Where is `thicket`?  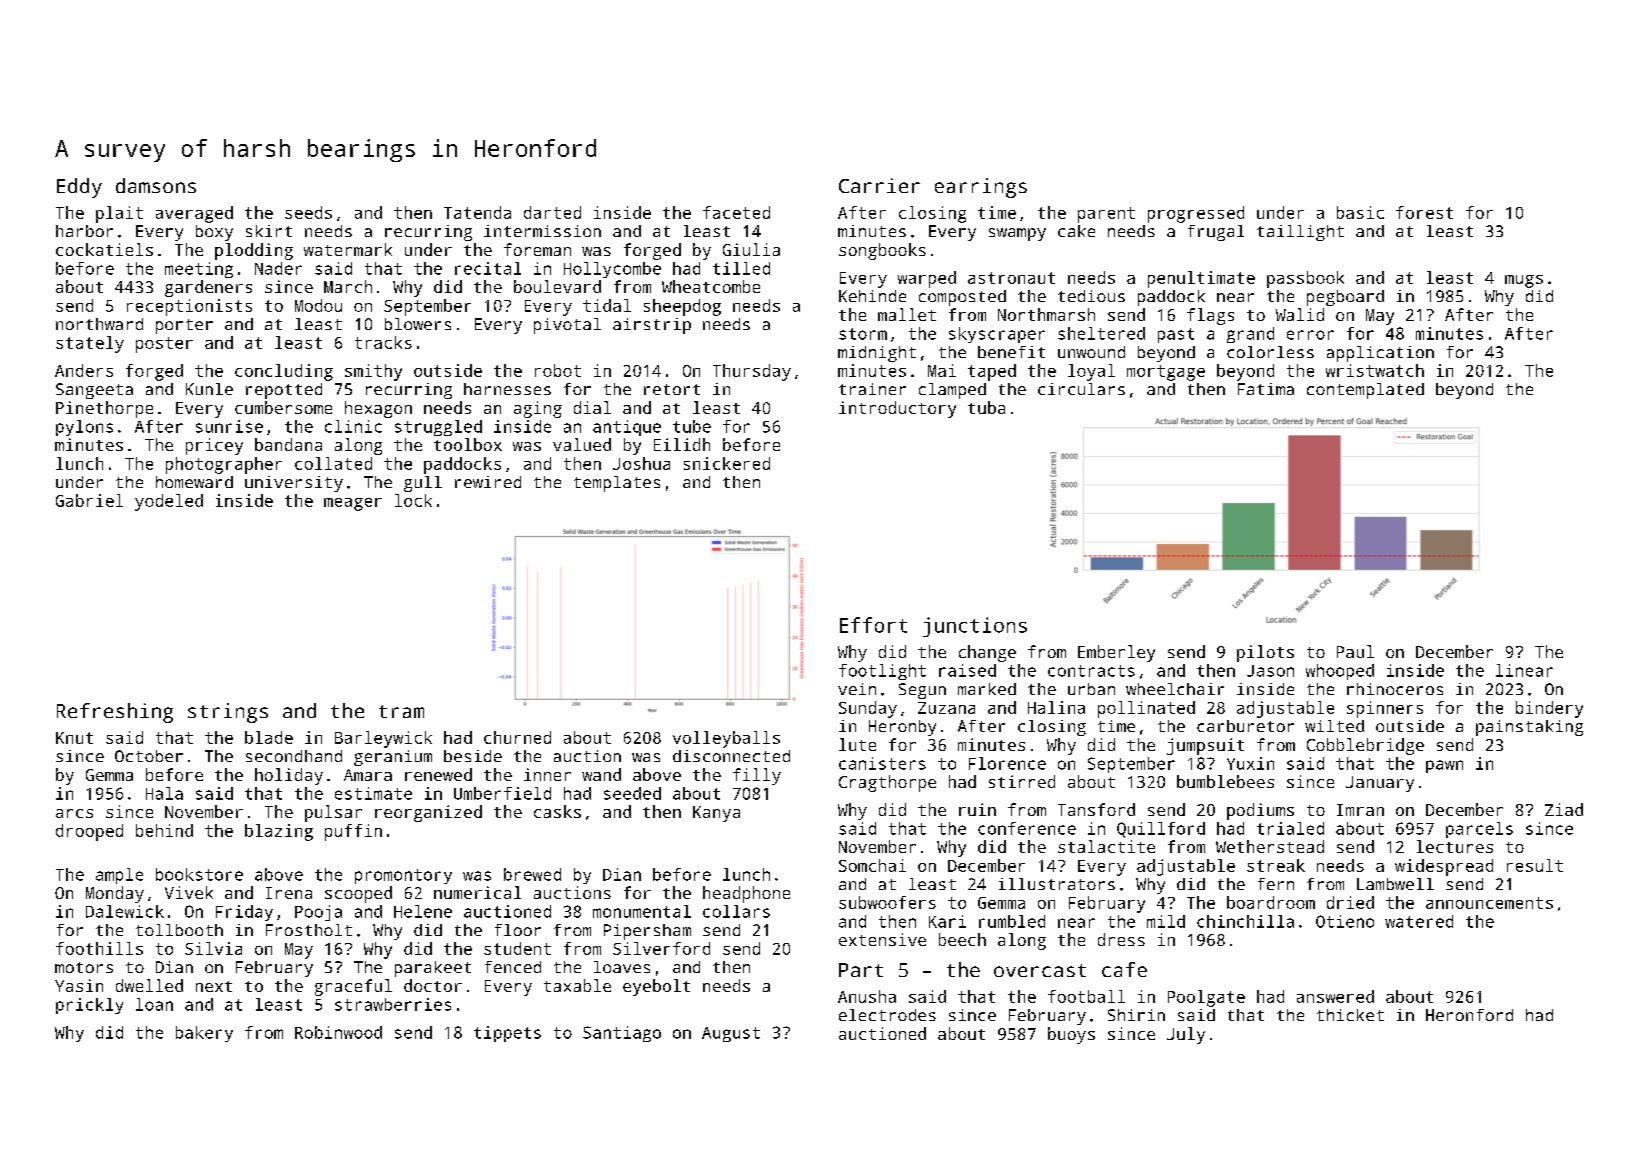
thicket is located at coordinates (1350, 1015).
